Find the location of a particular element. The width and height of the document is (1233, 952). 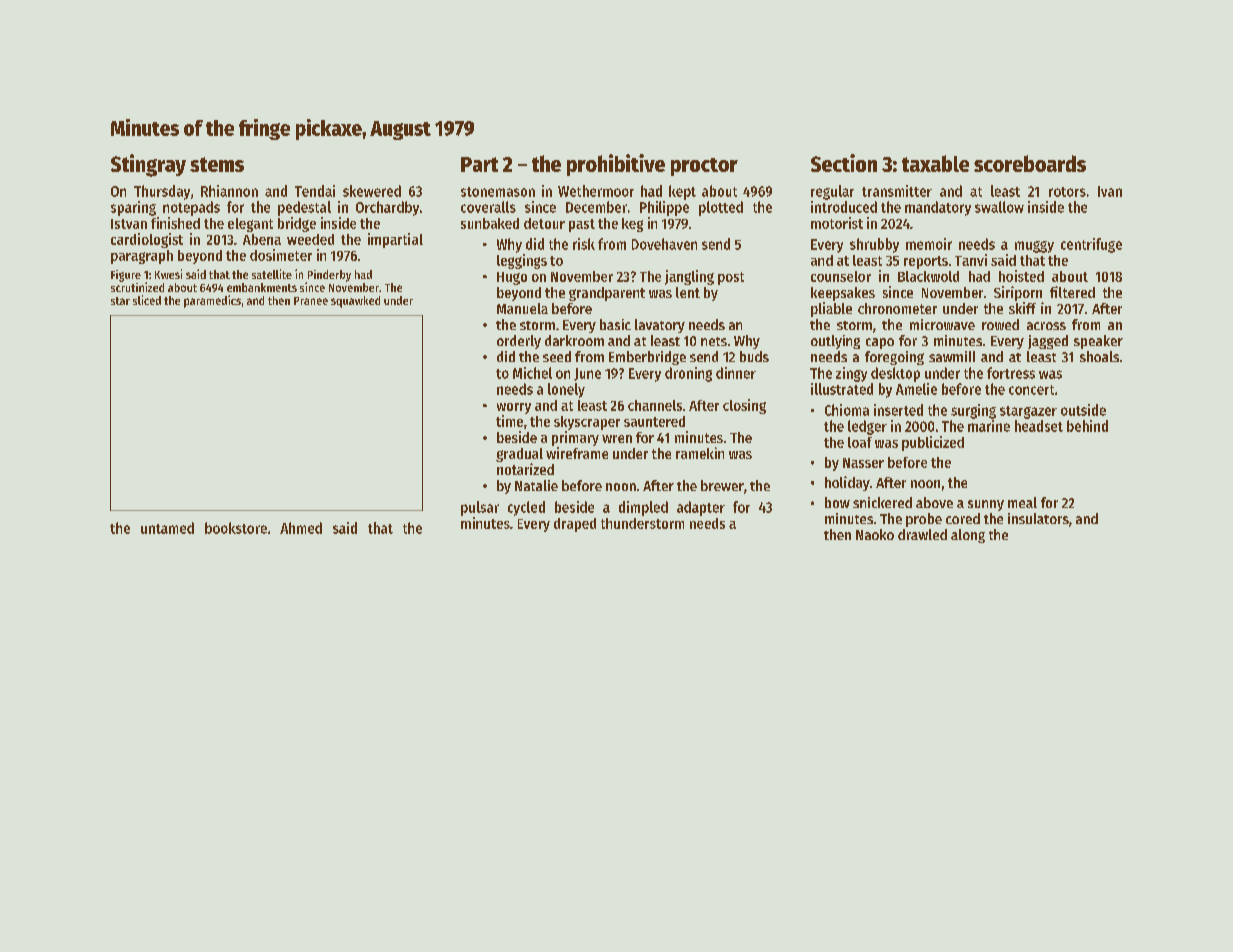

sawmill is located at coordinates (952, 356).
